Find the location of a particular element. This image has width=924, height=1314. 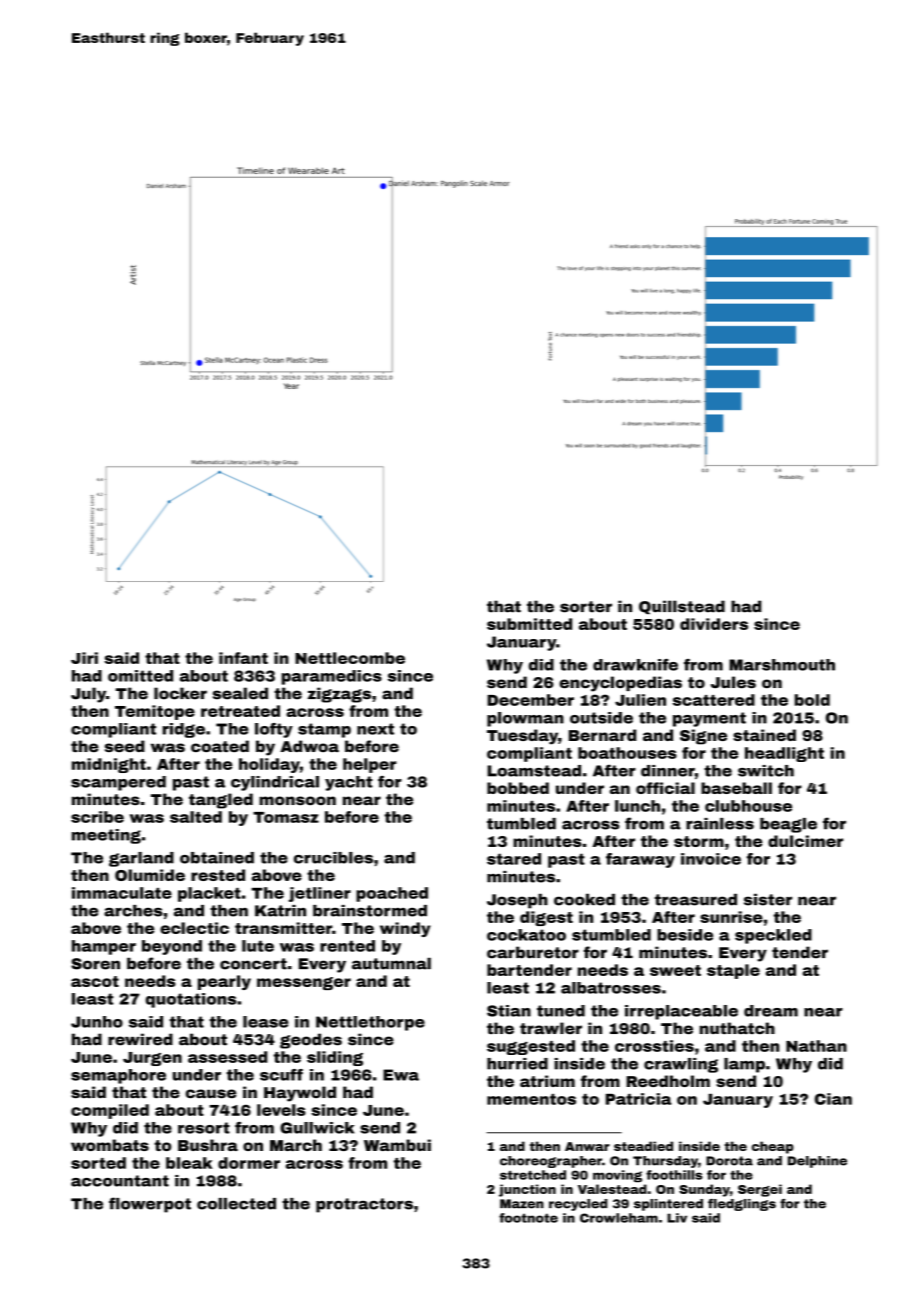

submitted is located at coordinates (529, 624).
